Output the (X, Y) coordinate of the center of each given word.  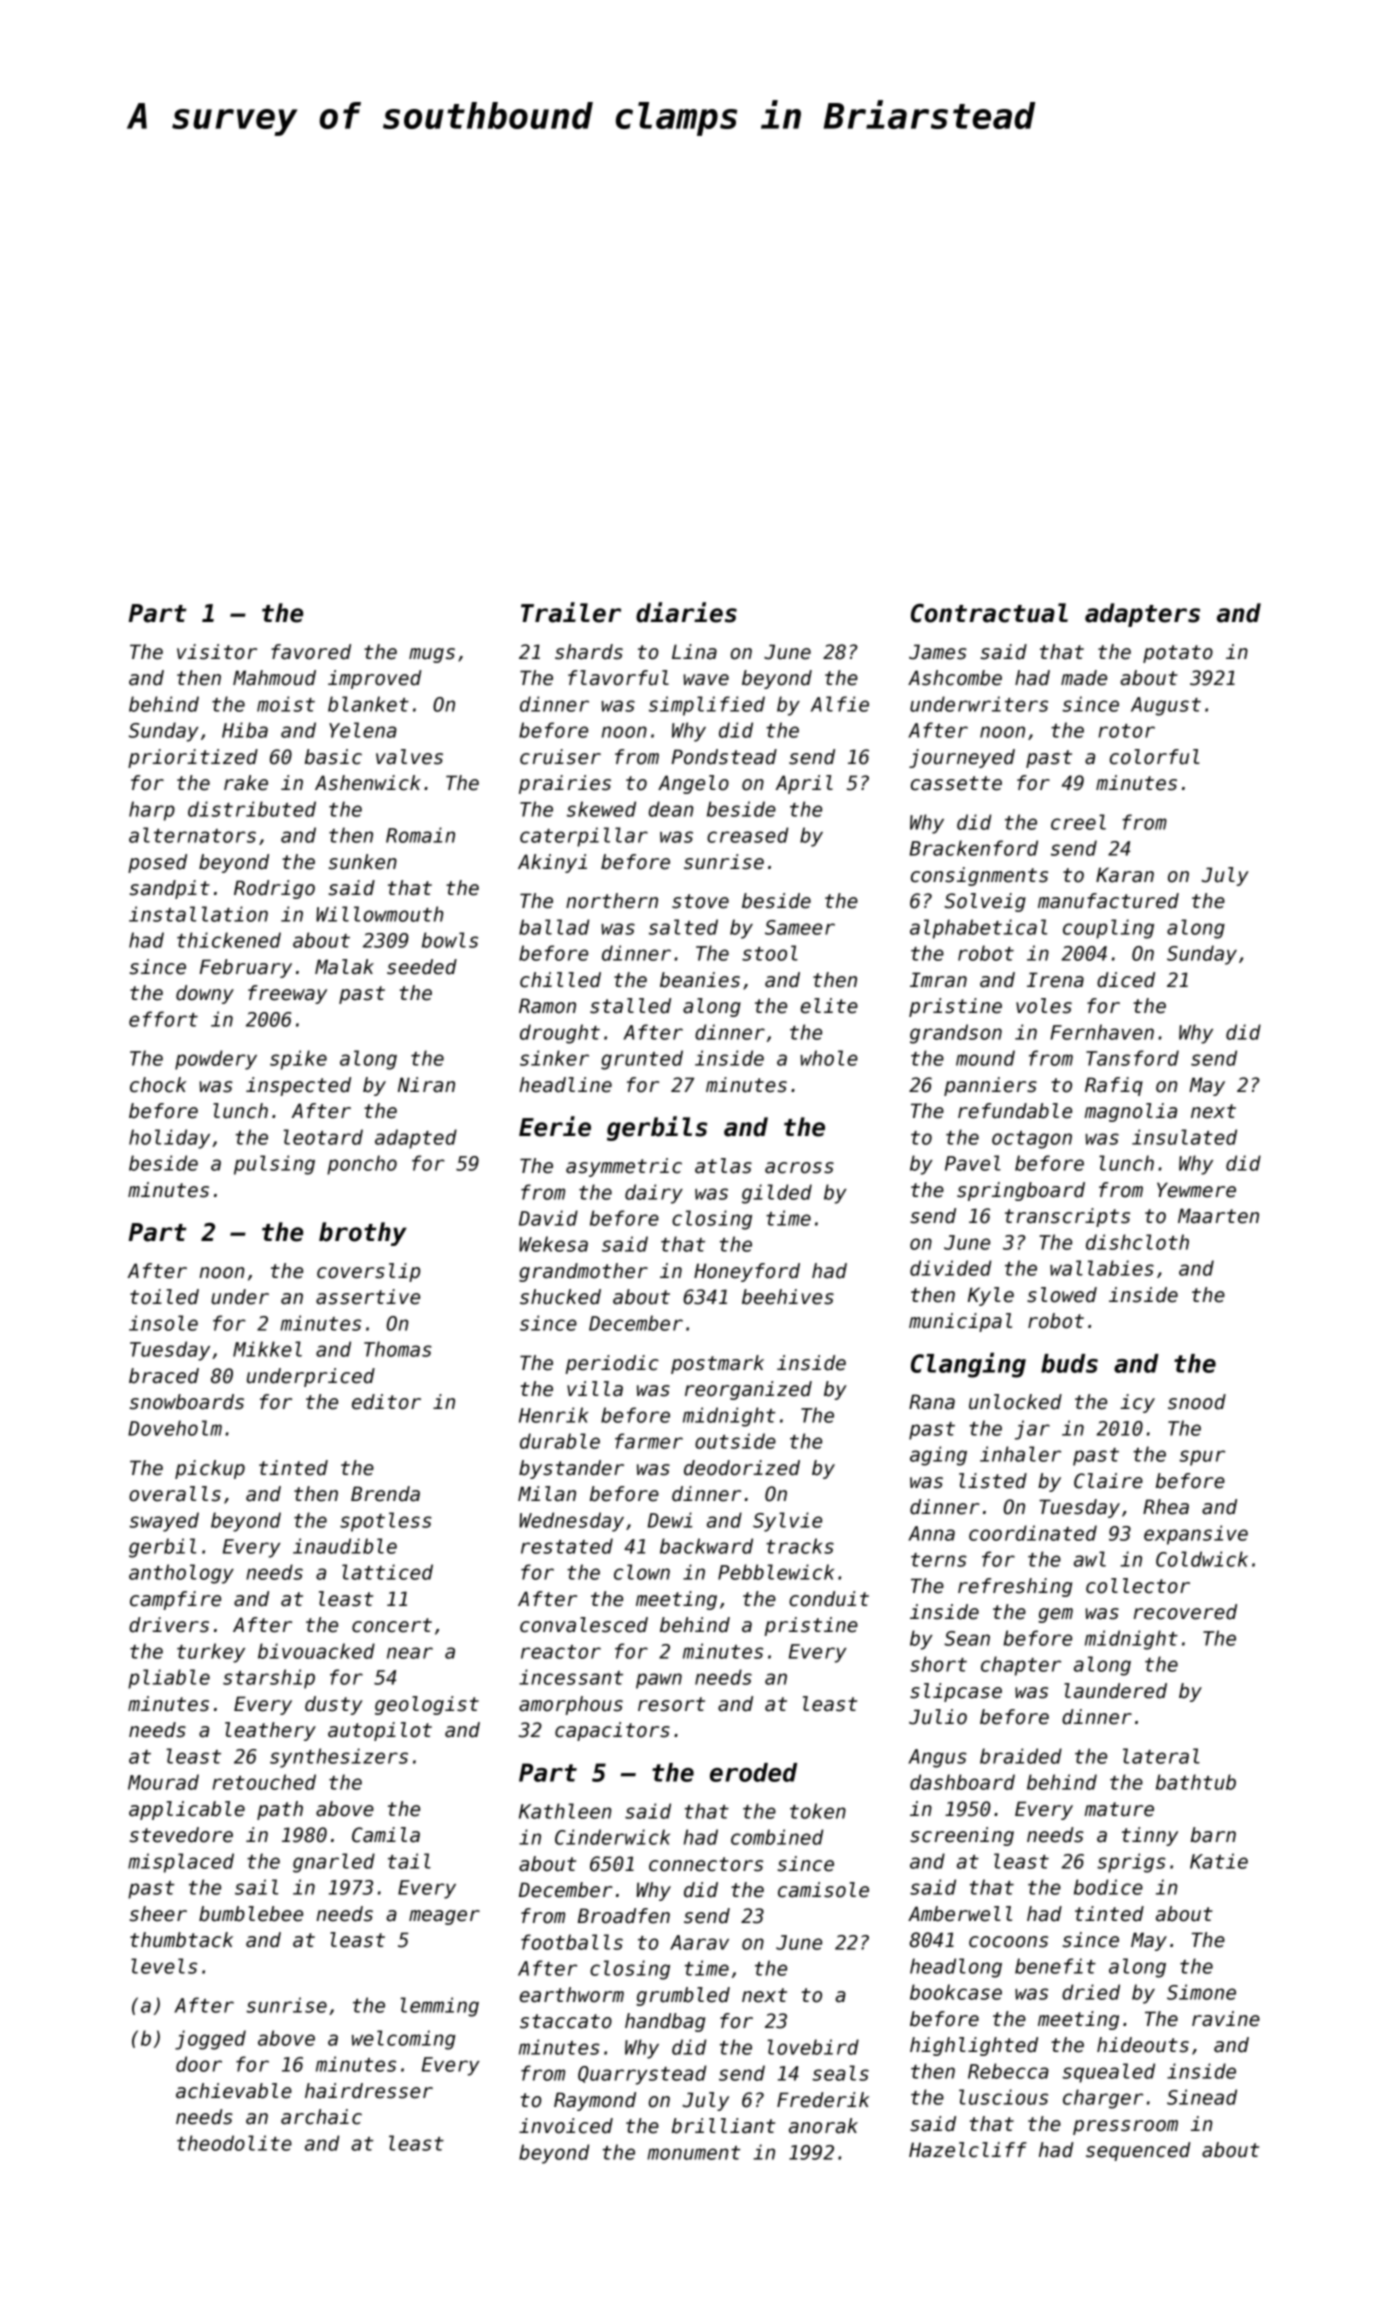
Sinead (1202, 2097)
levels (164, 1966)
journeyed (962, 758)
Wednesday (571, 1522)
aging (938, 1456)
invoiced (566, 2126)
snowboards (186, 1402)
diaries (686, 612)
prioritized (193, 758)
